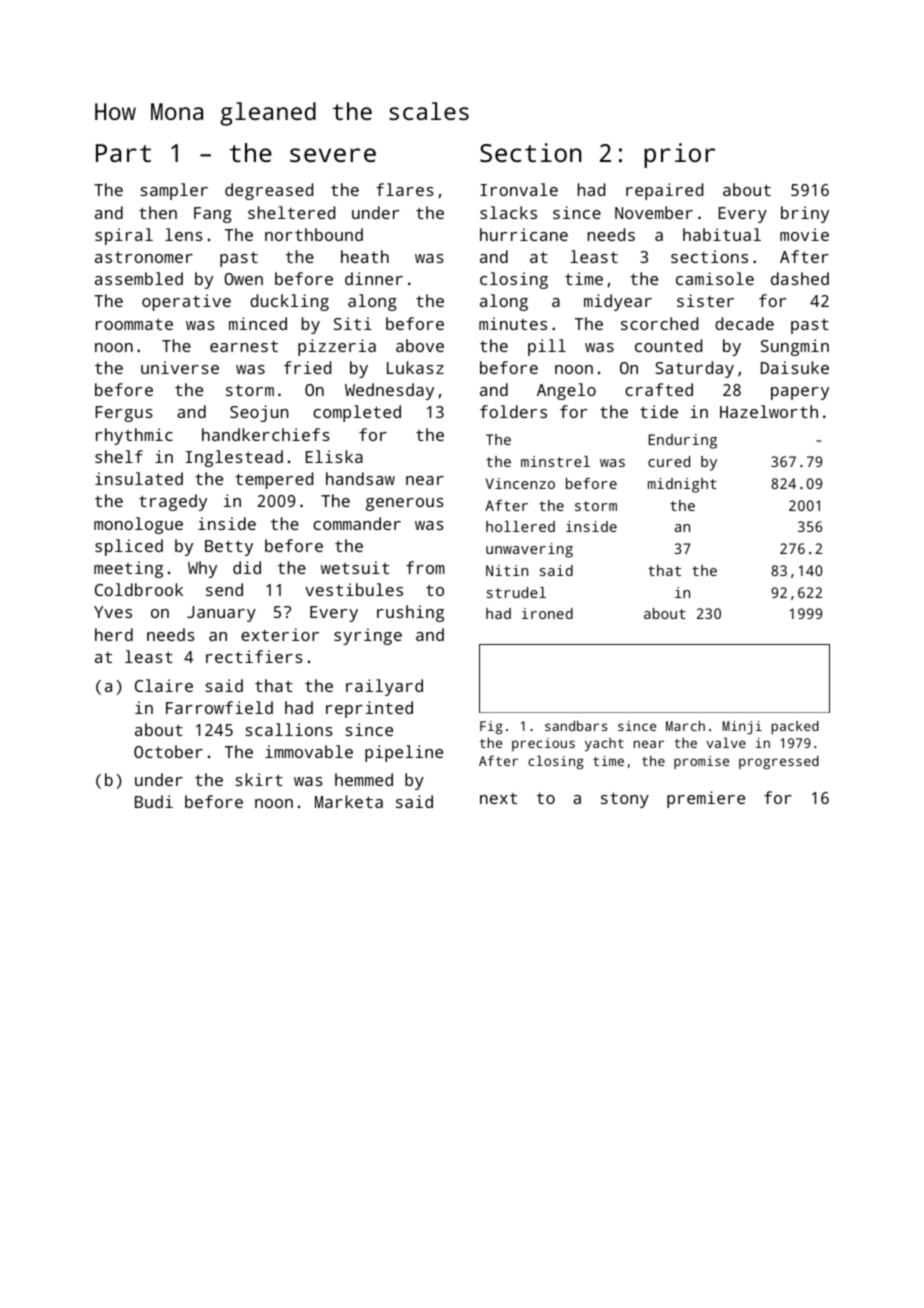 Image resolution: width=924 pixels, height=1308 pixels. I want to click on stony, so click(625, 800).
